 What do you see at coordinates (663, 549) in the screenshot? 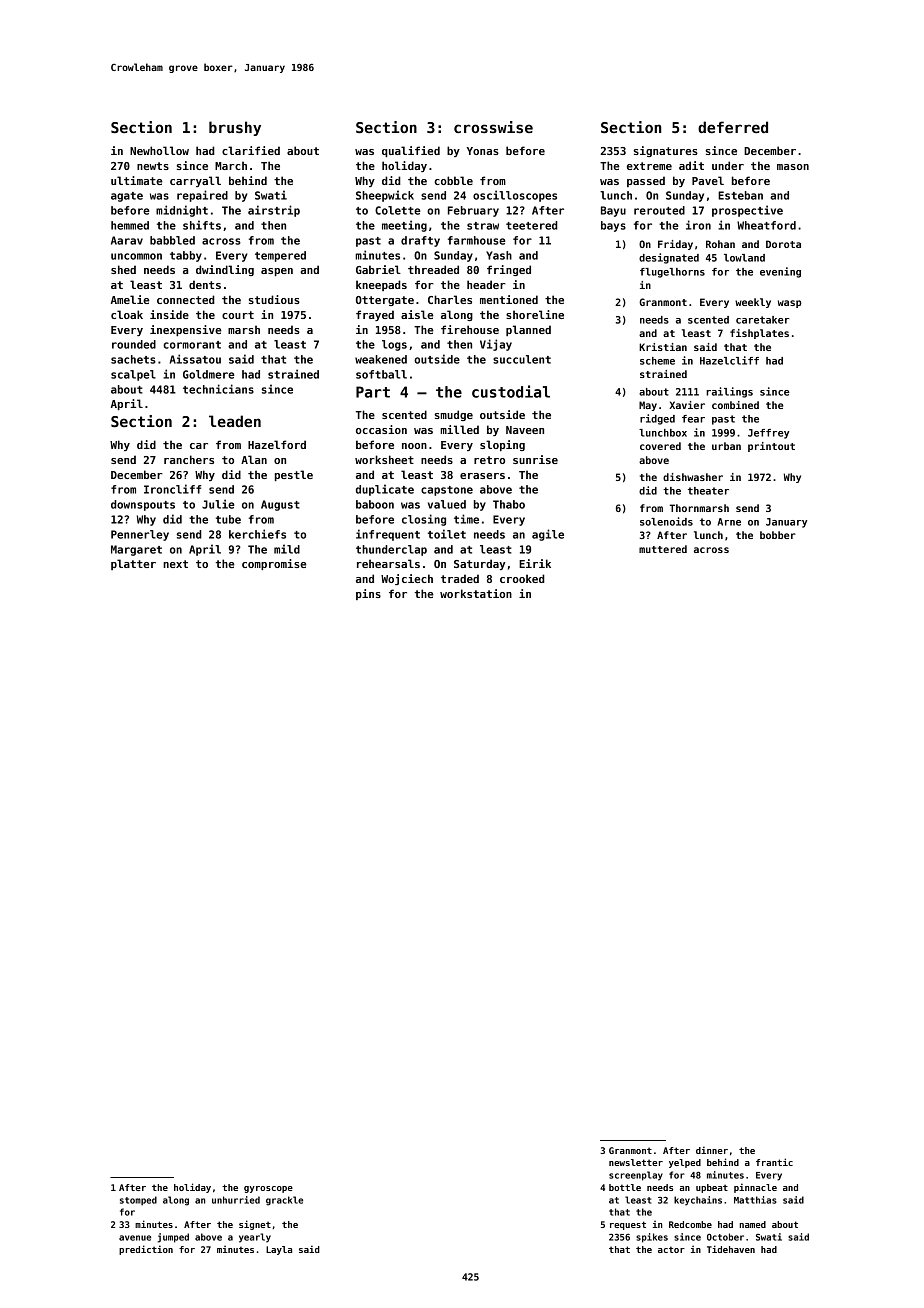
I see `muttered` at bounding box center [663, 549].
